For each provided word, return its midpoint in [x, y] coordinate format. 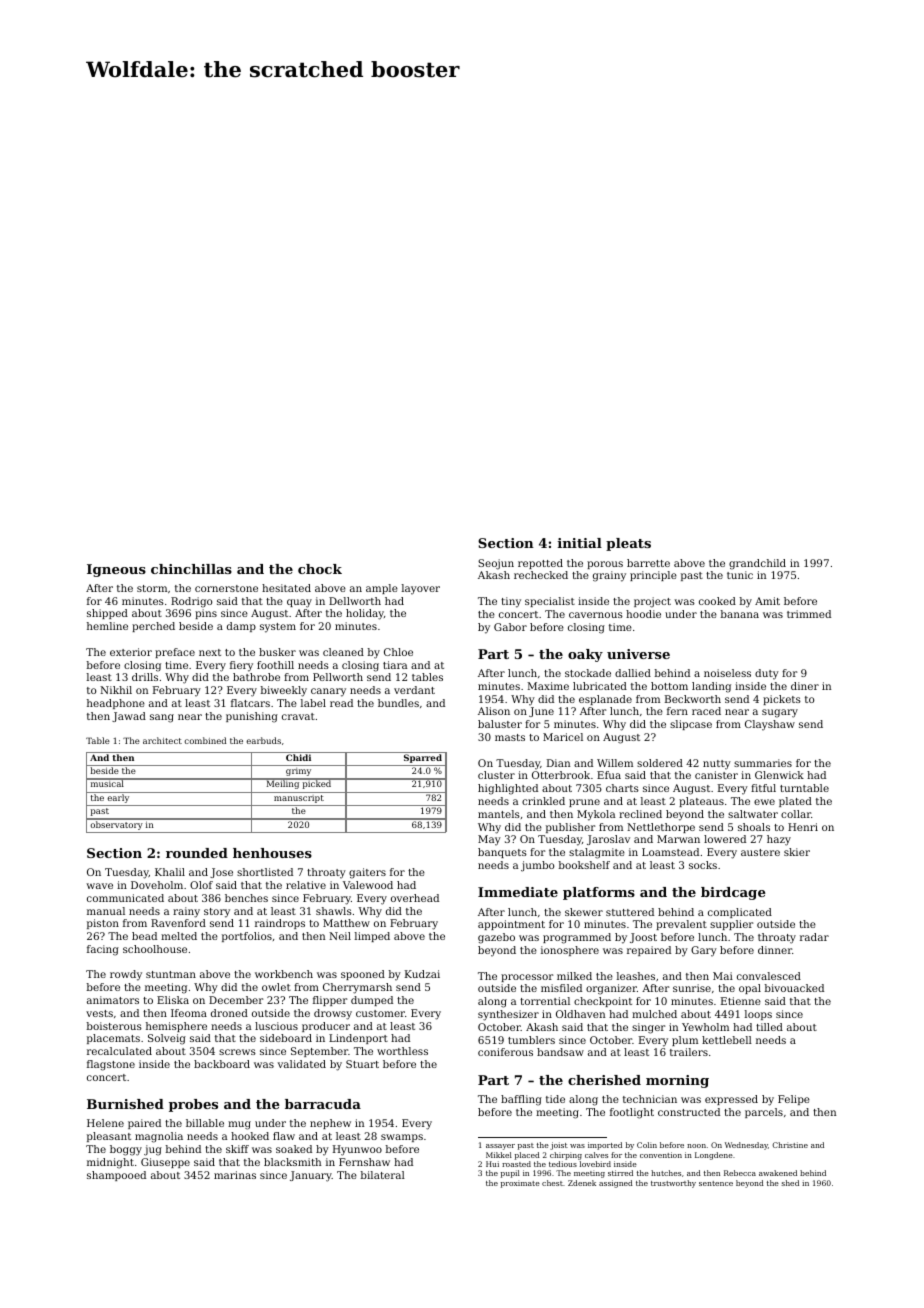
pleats [628, 544]
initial [580, 543]
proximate [520, 1184]
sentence [716, 1183]
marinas [235, 1175]
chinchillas [191, 569]
